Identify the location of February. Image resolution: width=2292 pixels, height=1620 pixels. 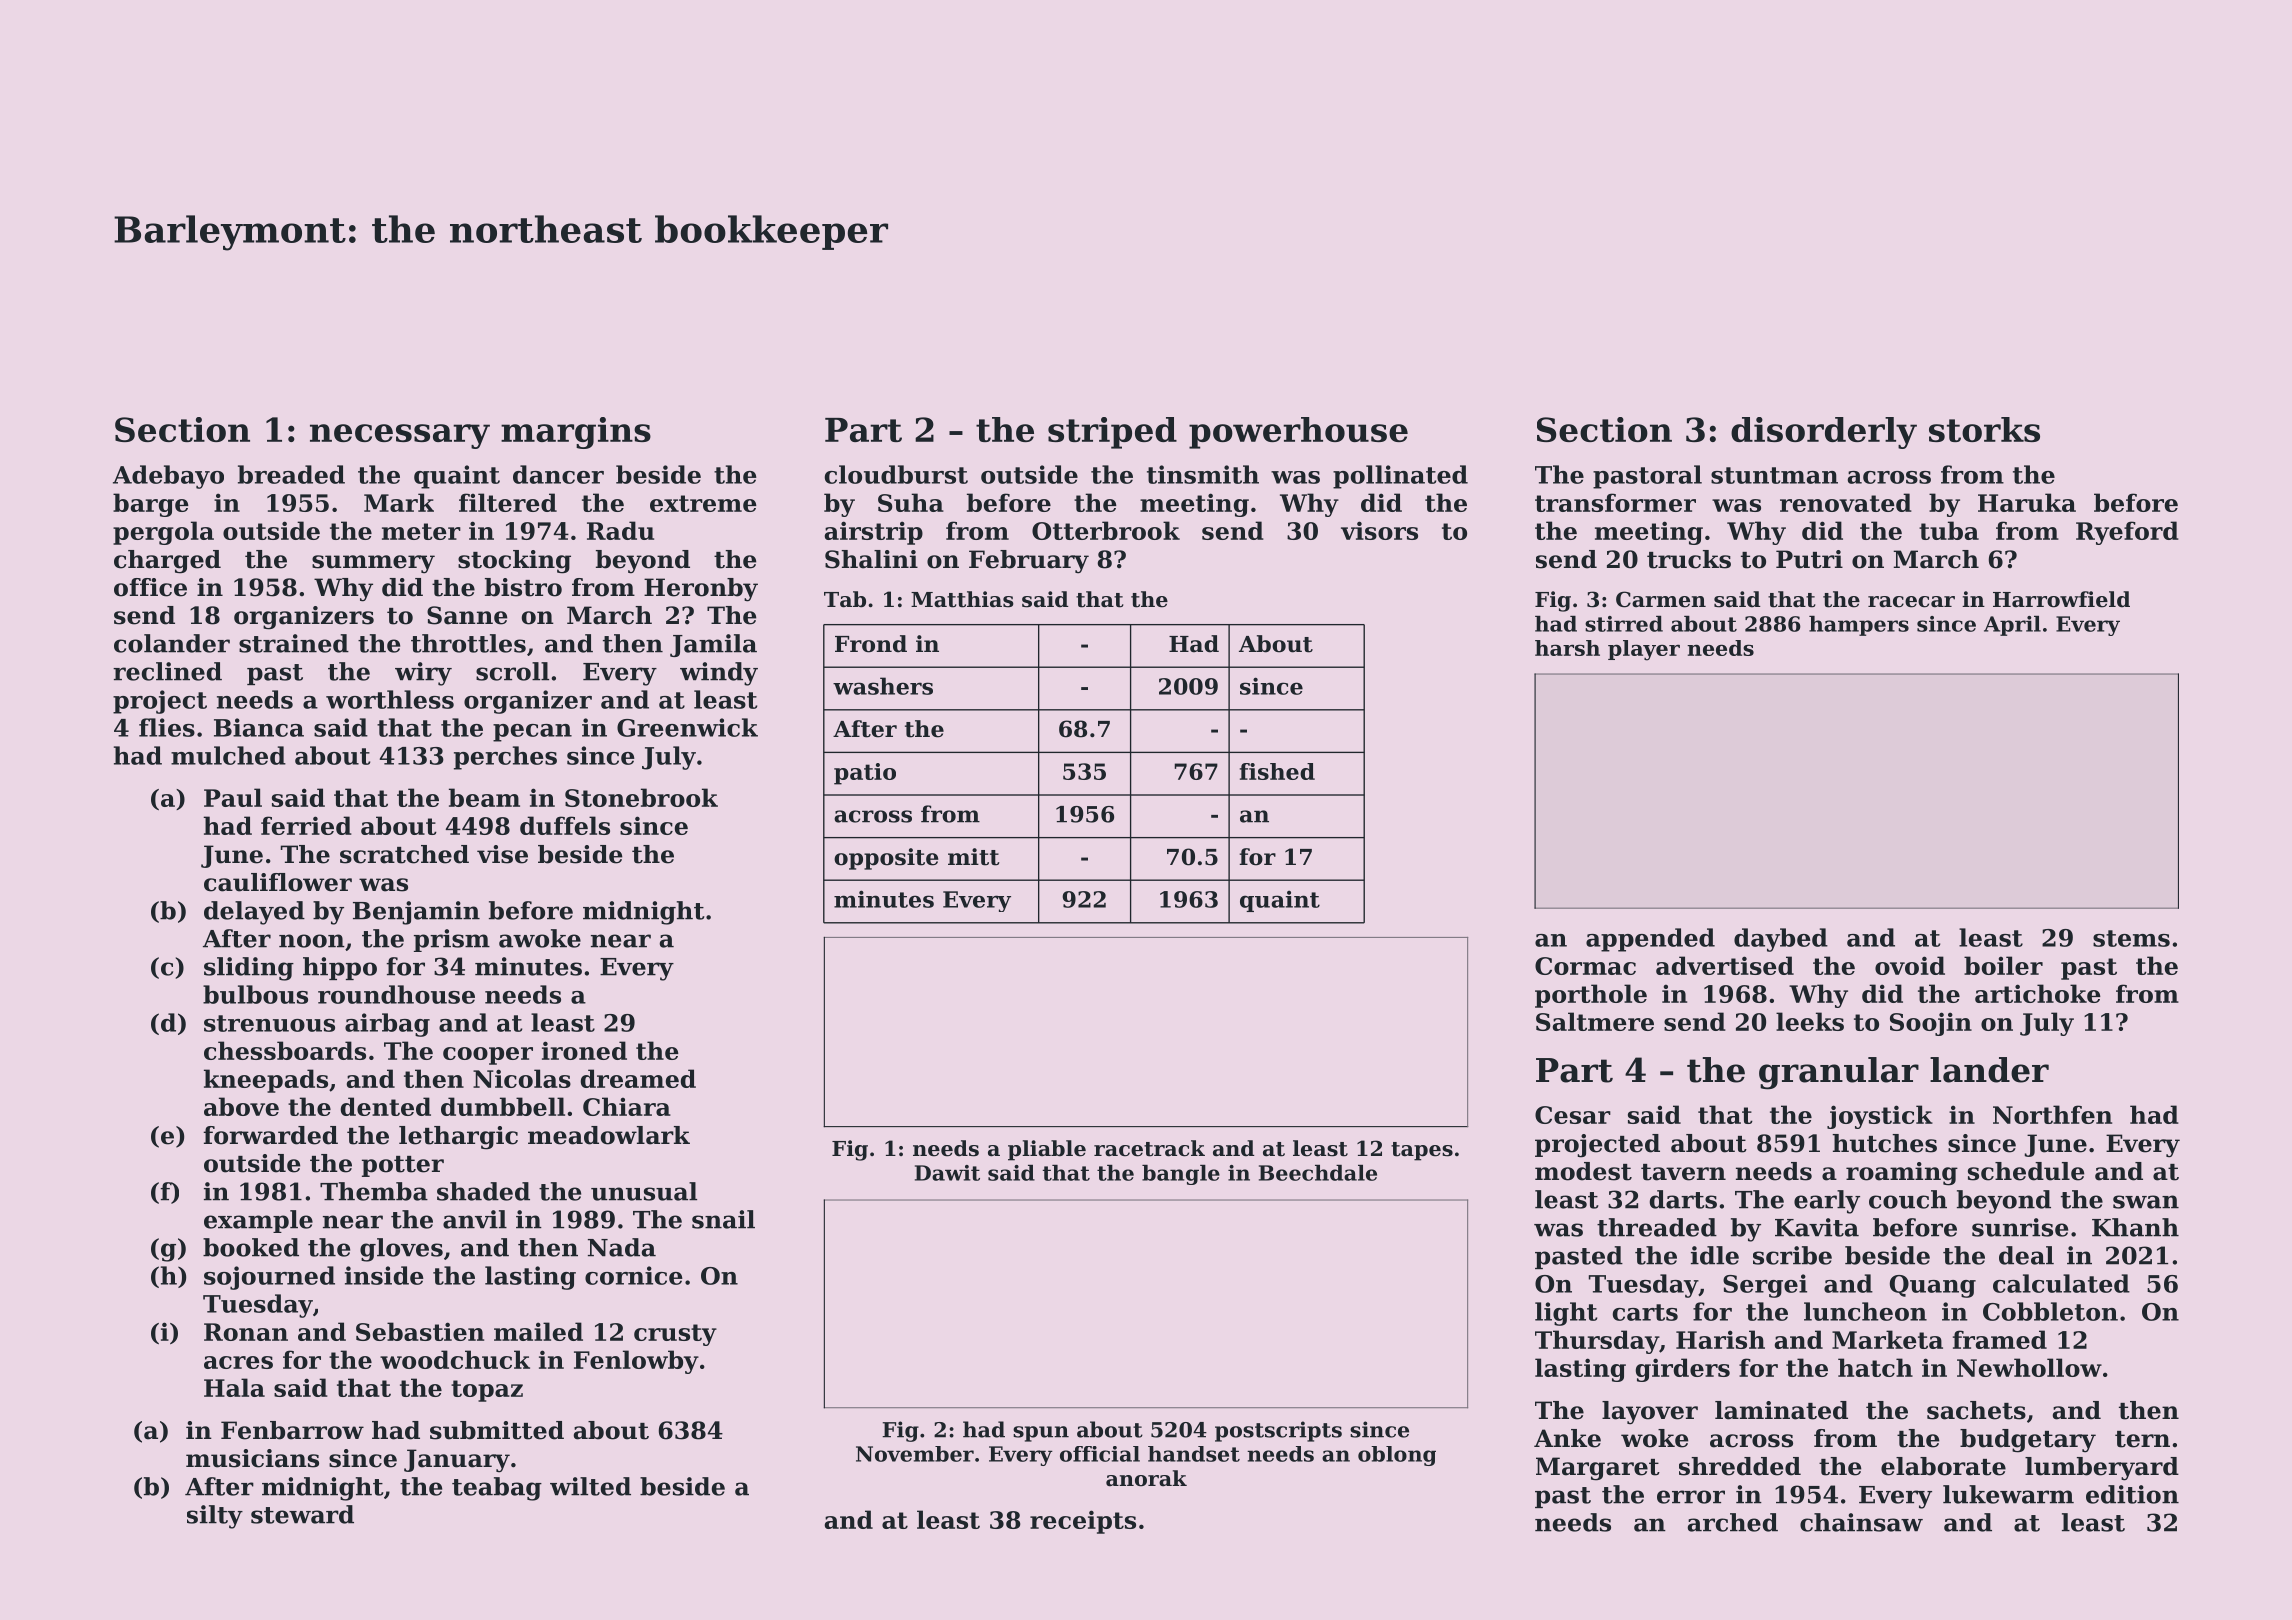
(1029, 562).
